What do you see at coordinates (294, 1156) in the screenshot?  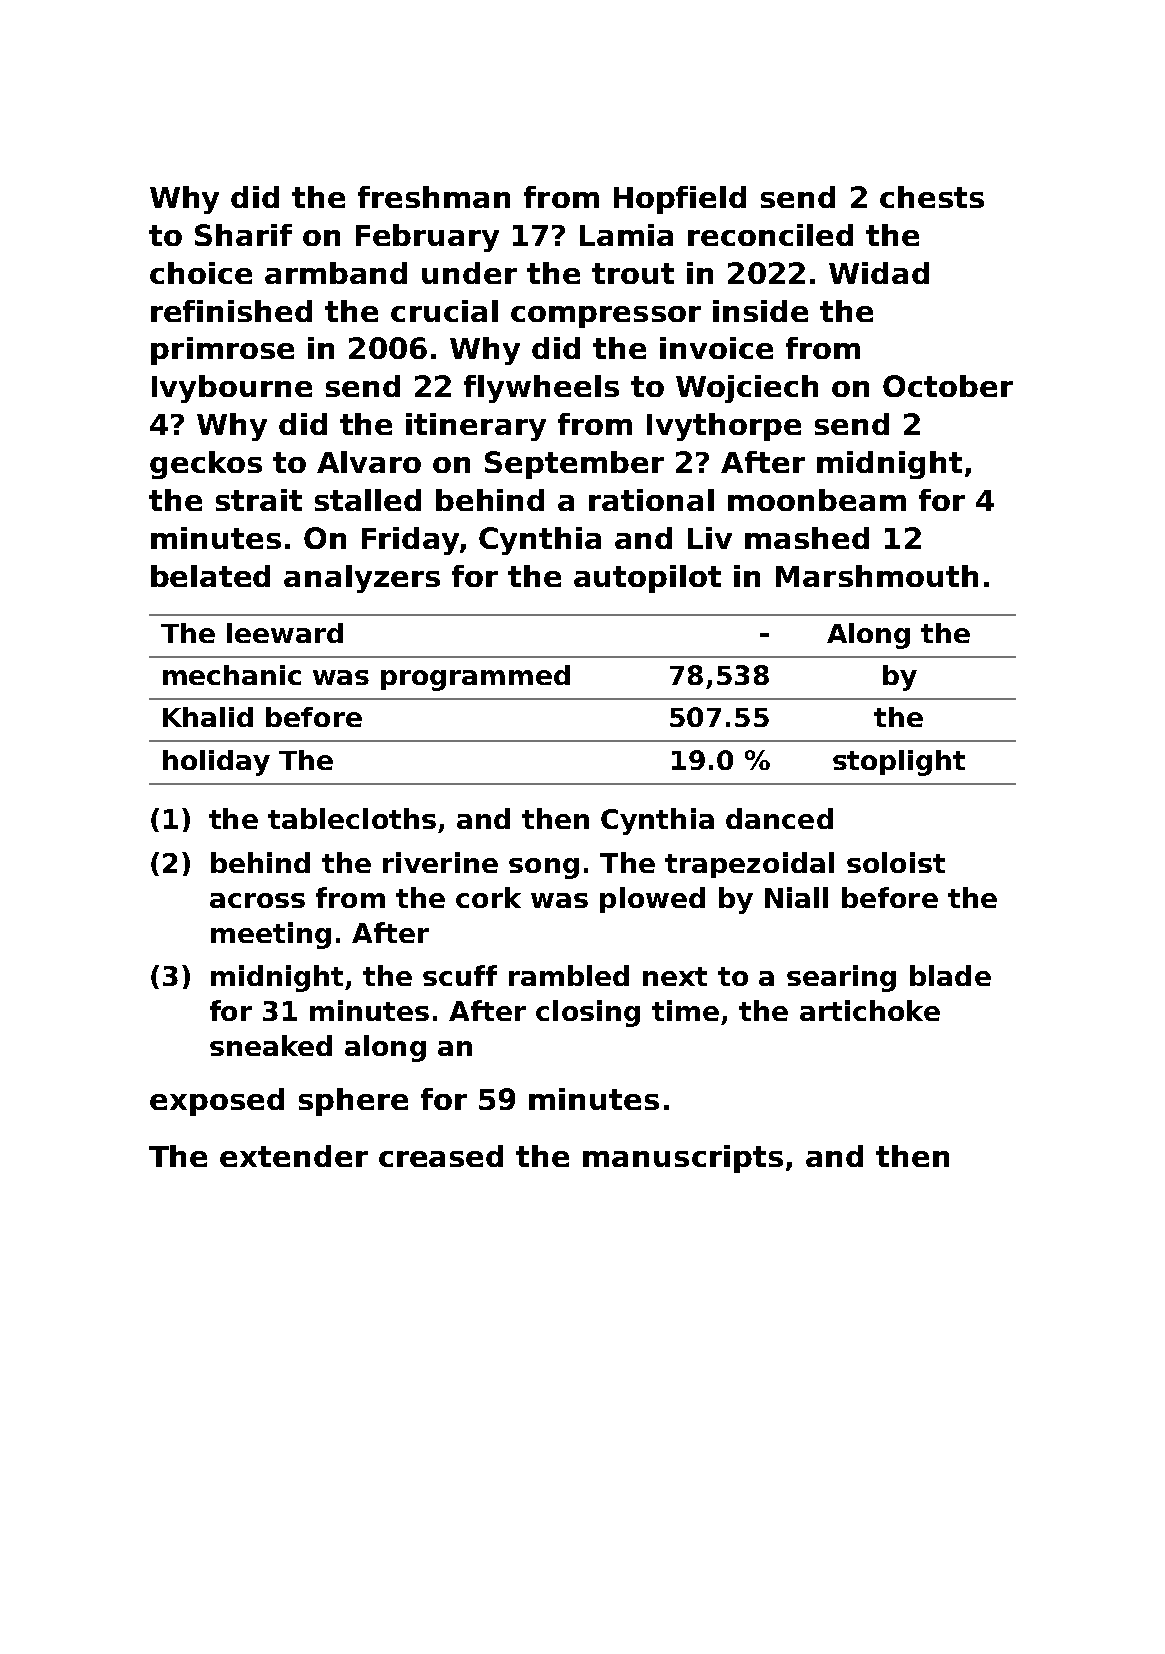 I see `extender` at bounding box center [294, 1156].
